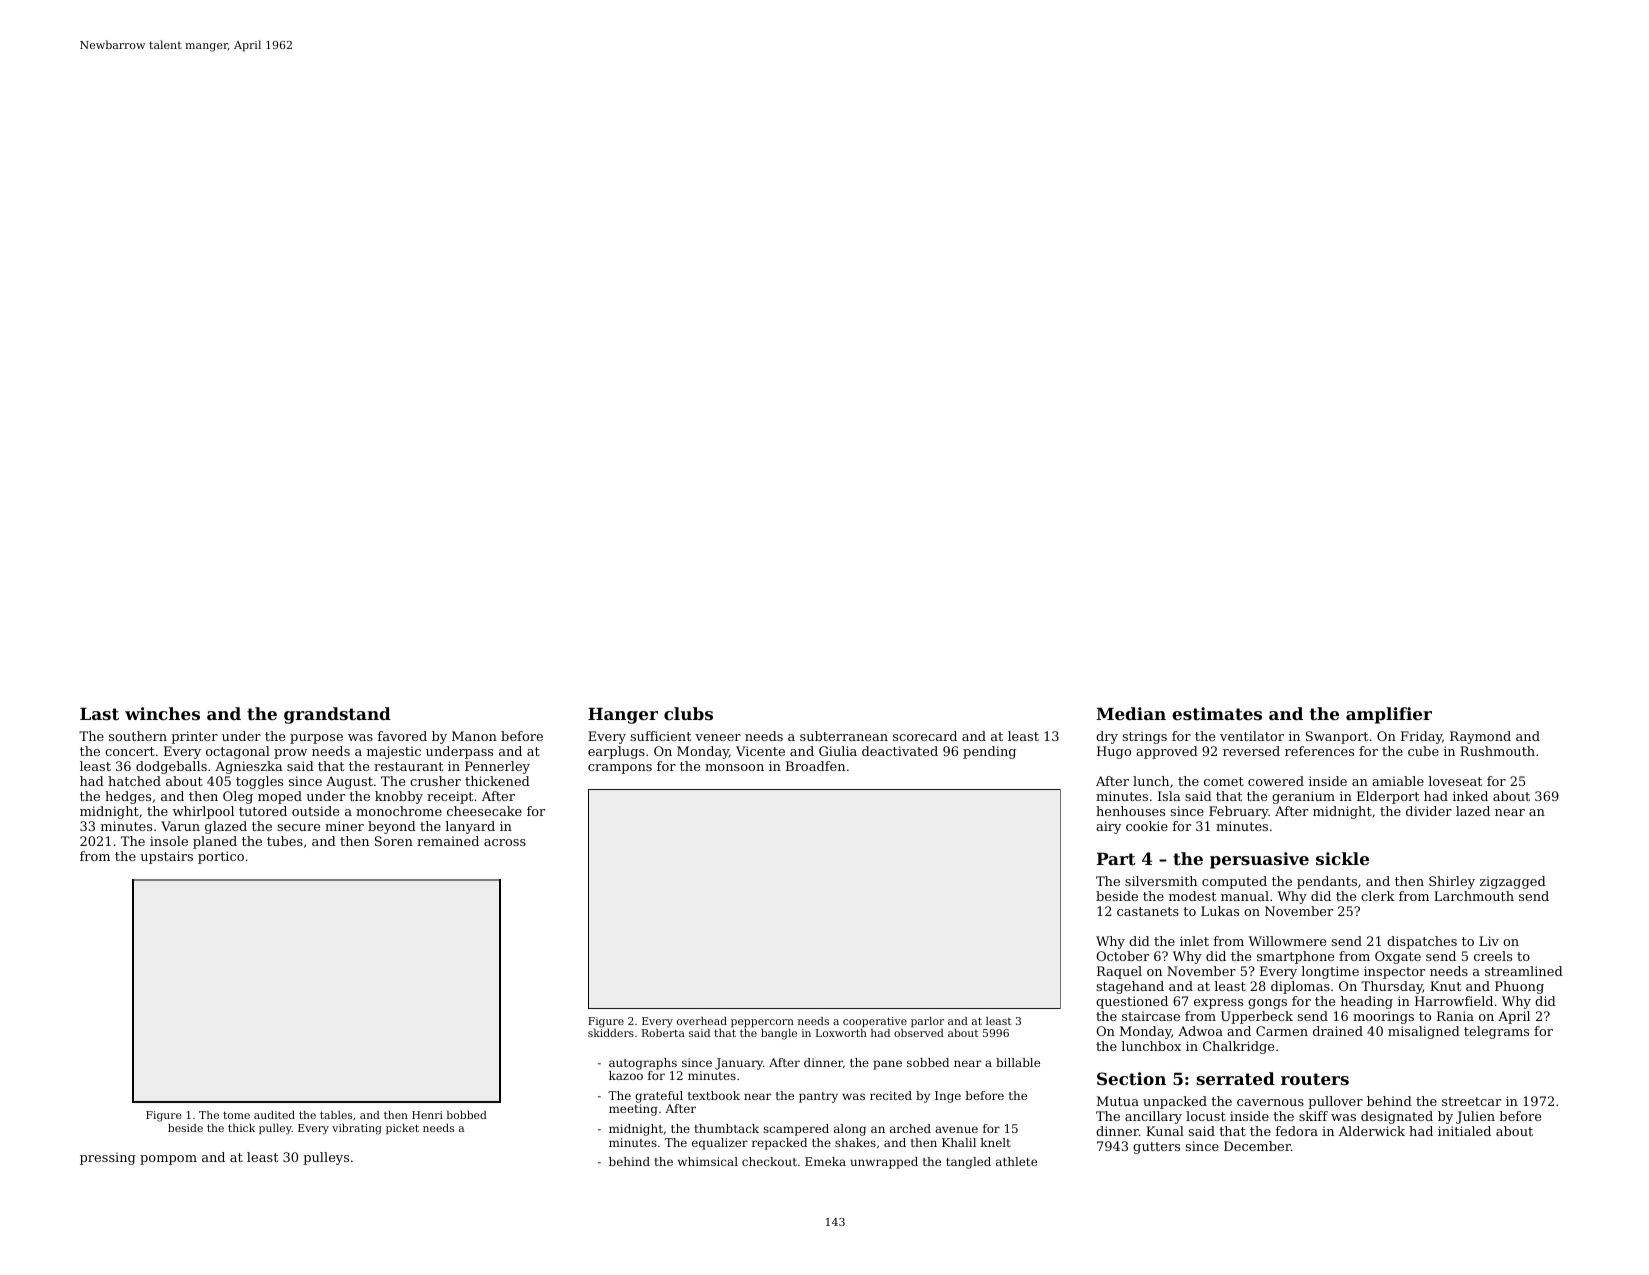  I want to click on skidders, so click(611, 1033).
